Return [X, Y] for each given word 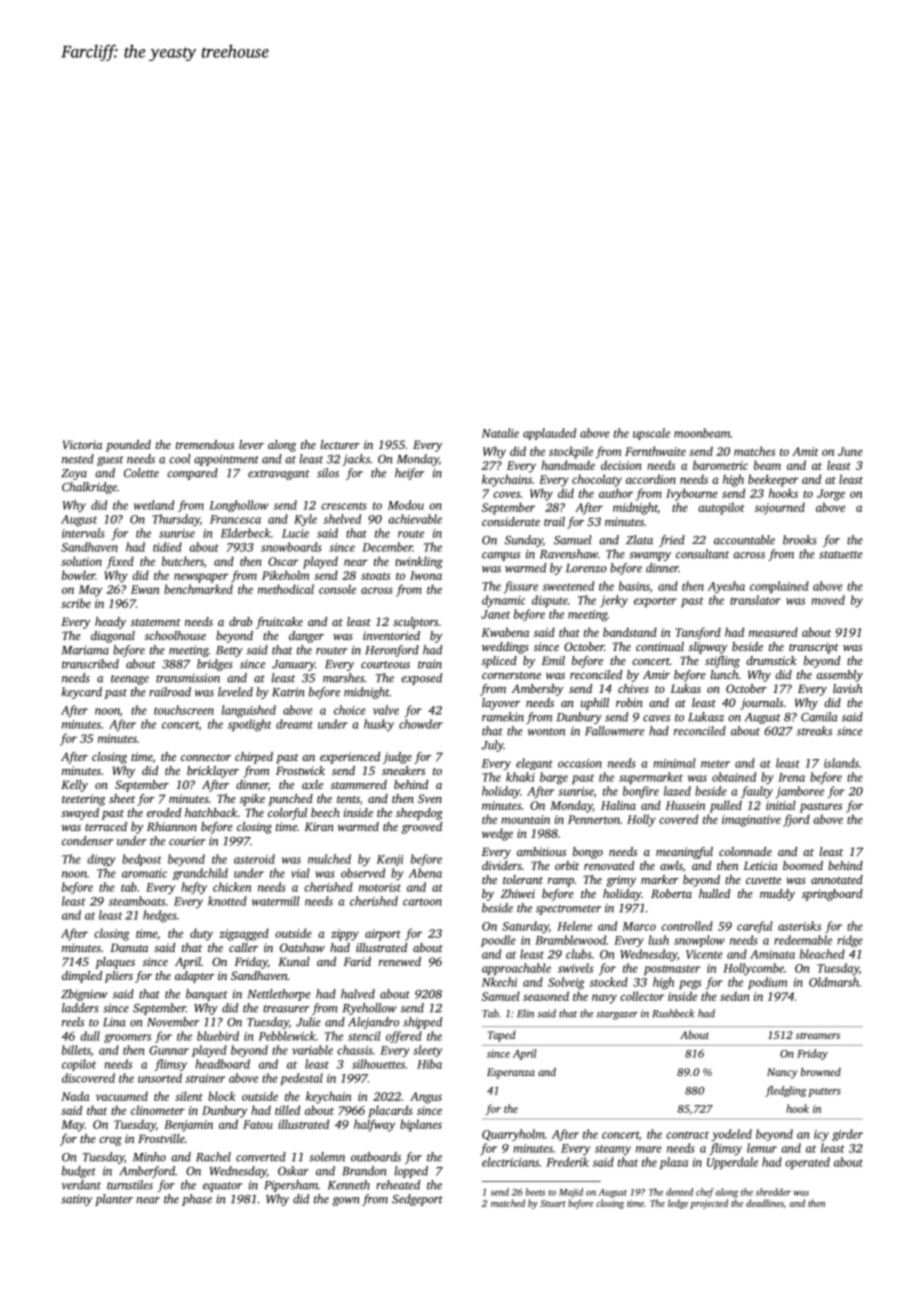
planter [114, 1200]
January [293, 665]
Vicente [704, 954]
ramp [561, 882]
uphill [595, 704]
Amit [805, 451]
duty [201, 934]
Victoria [82, 444]
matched [508, 1203]
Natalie [500, 433]
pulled [726, 806]
